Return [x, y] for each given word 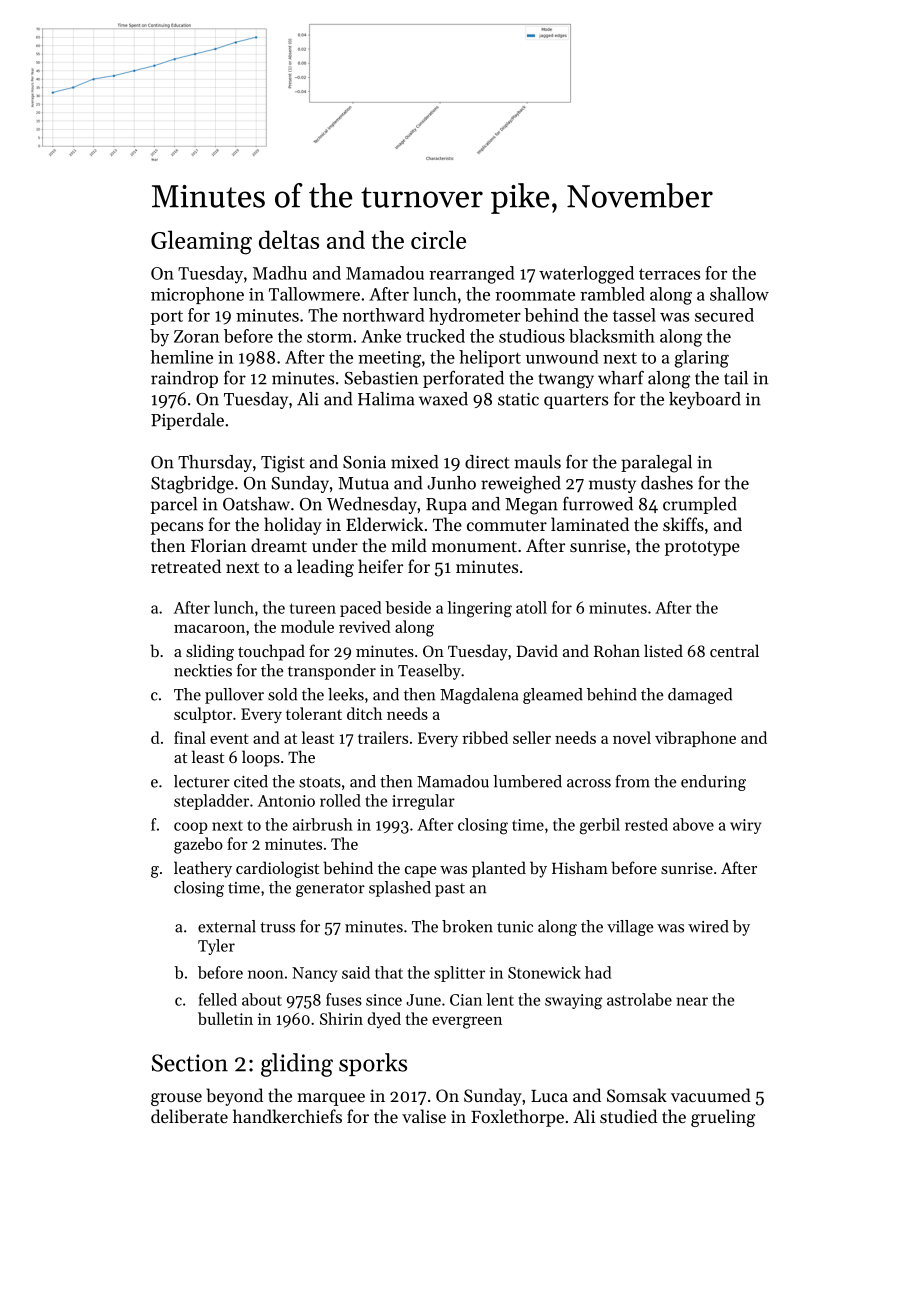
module [307, 626]
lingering [479, 609]
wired [708, 926]
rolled [340, 800]
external [227, 926]
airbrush [323, 824]
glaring [702, 359]
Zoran [196, 336]
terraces [669, 274]
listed [663, 650]
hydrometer [475, 316]
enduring [713, 783]
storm [329, 337]
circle [438, 239]
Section [190, 1063]
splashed [400, 889]
